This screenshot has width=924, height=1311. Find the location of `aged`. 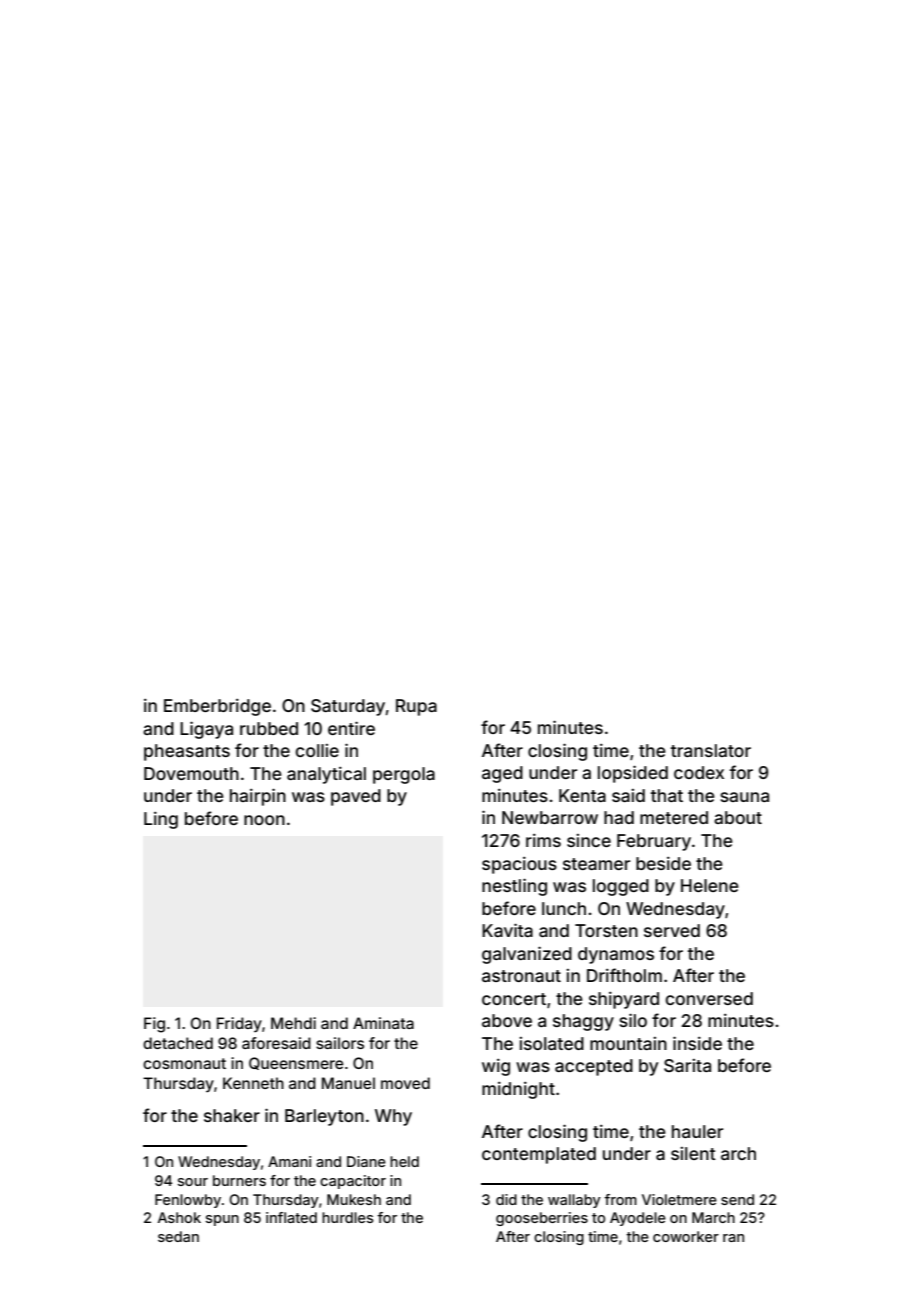

aged is located at coordinates (502, 774).
